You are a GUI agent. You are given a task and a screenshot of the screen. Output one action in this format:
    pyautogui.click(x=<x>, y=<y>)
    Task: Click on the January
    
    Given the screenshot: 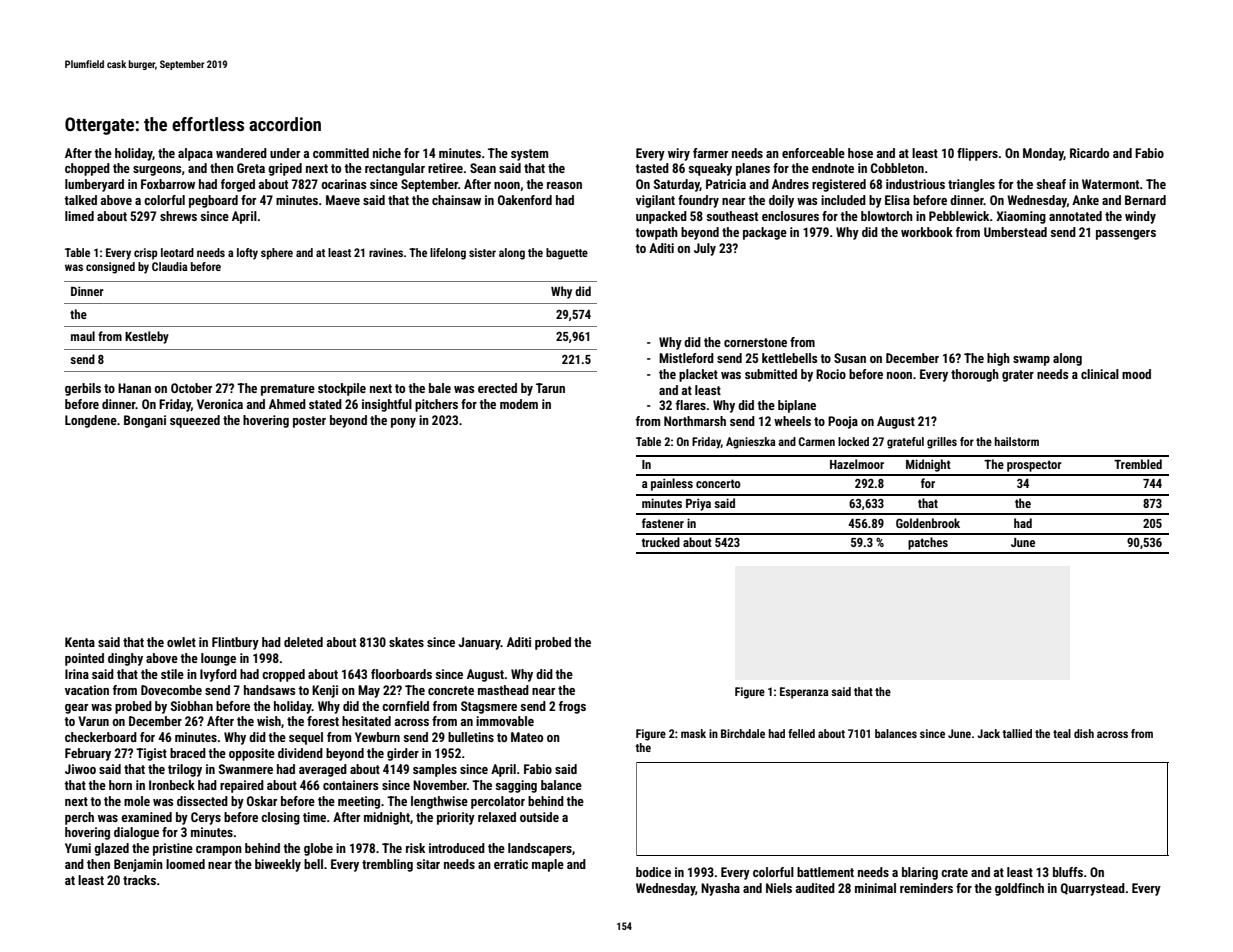 What is the action you would take?
    pyautogui.click(x=479, y=643)
